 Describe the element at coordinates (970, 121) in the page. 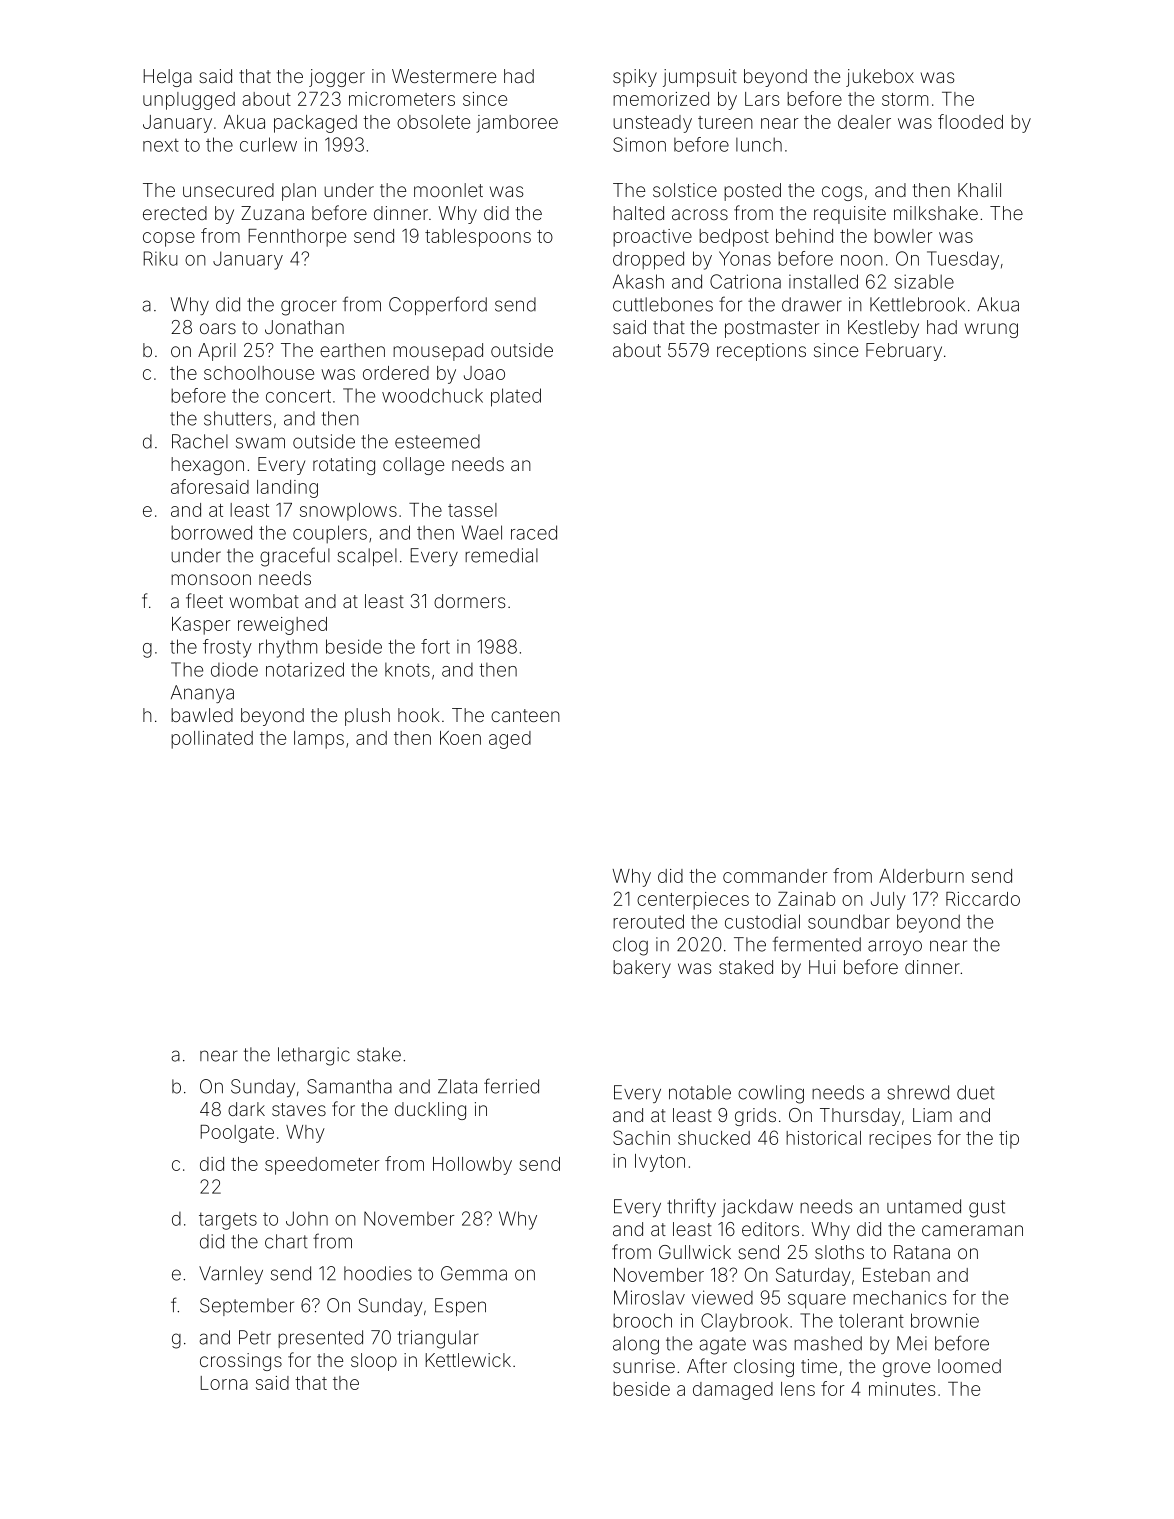

I see `flooded` at that location.
